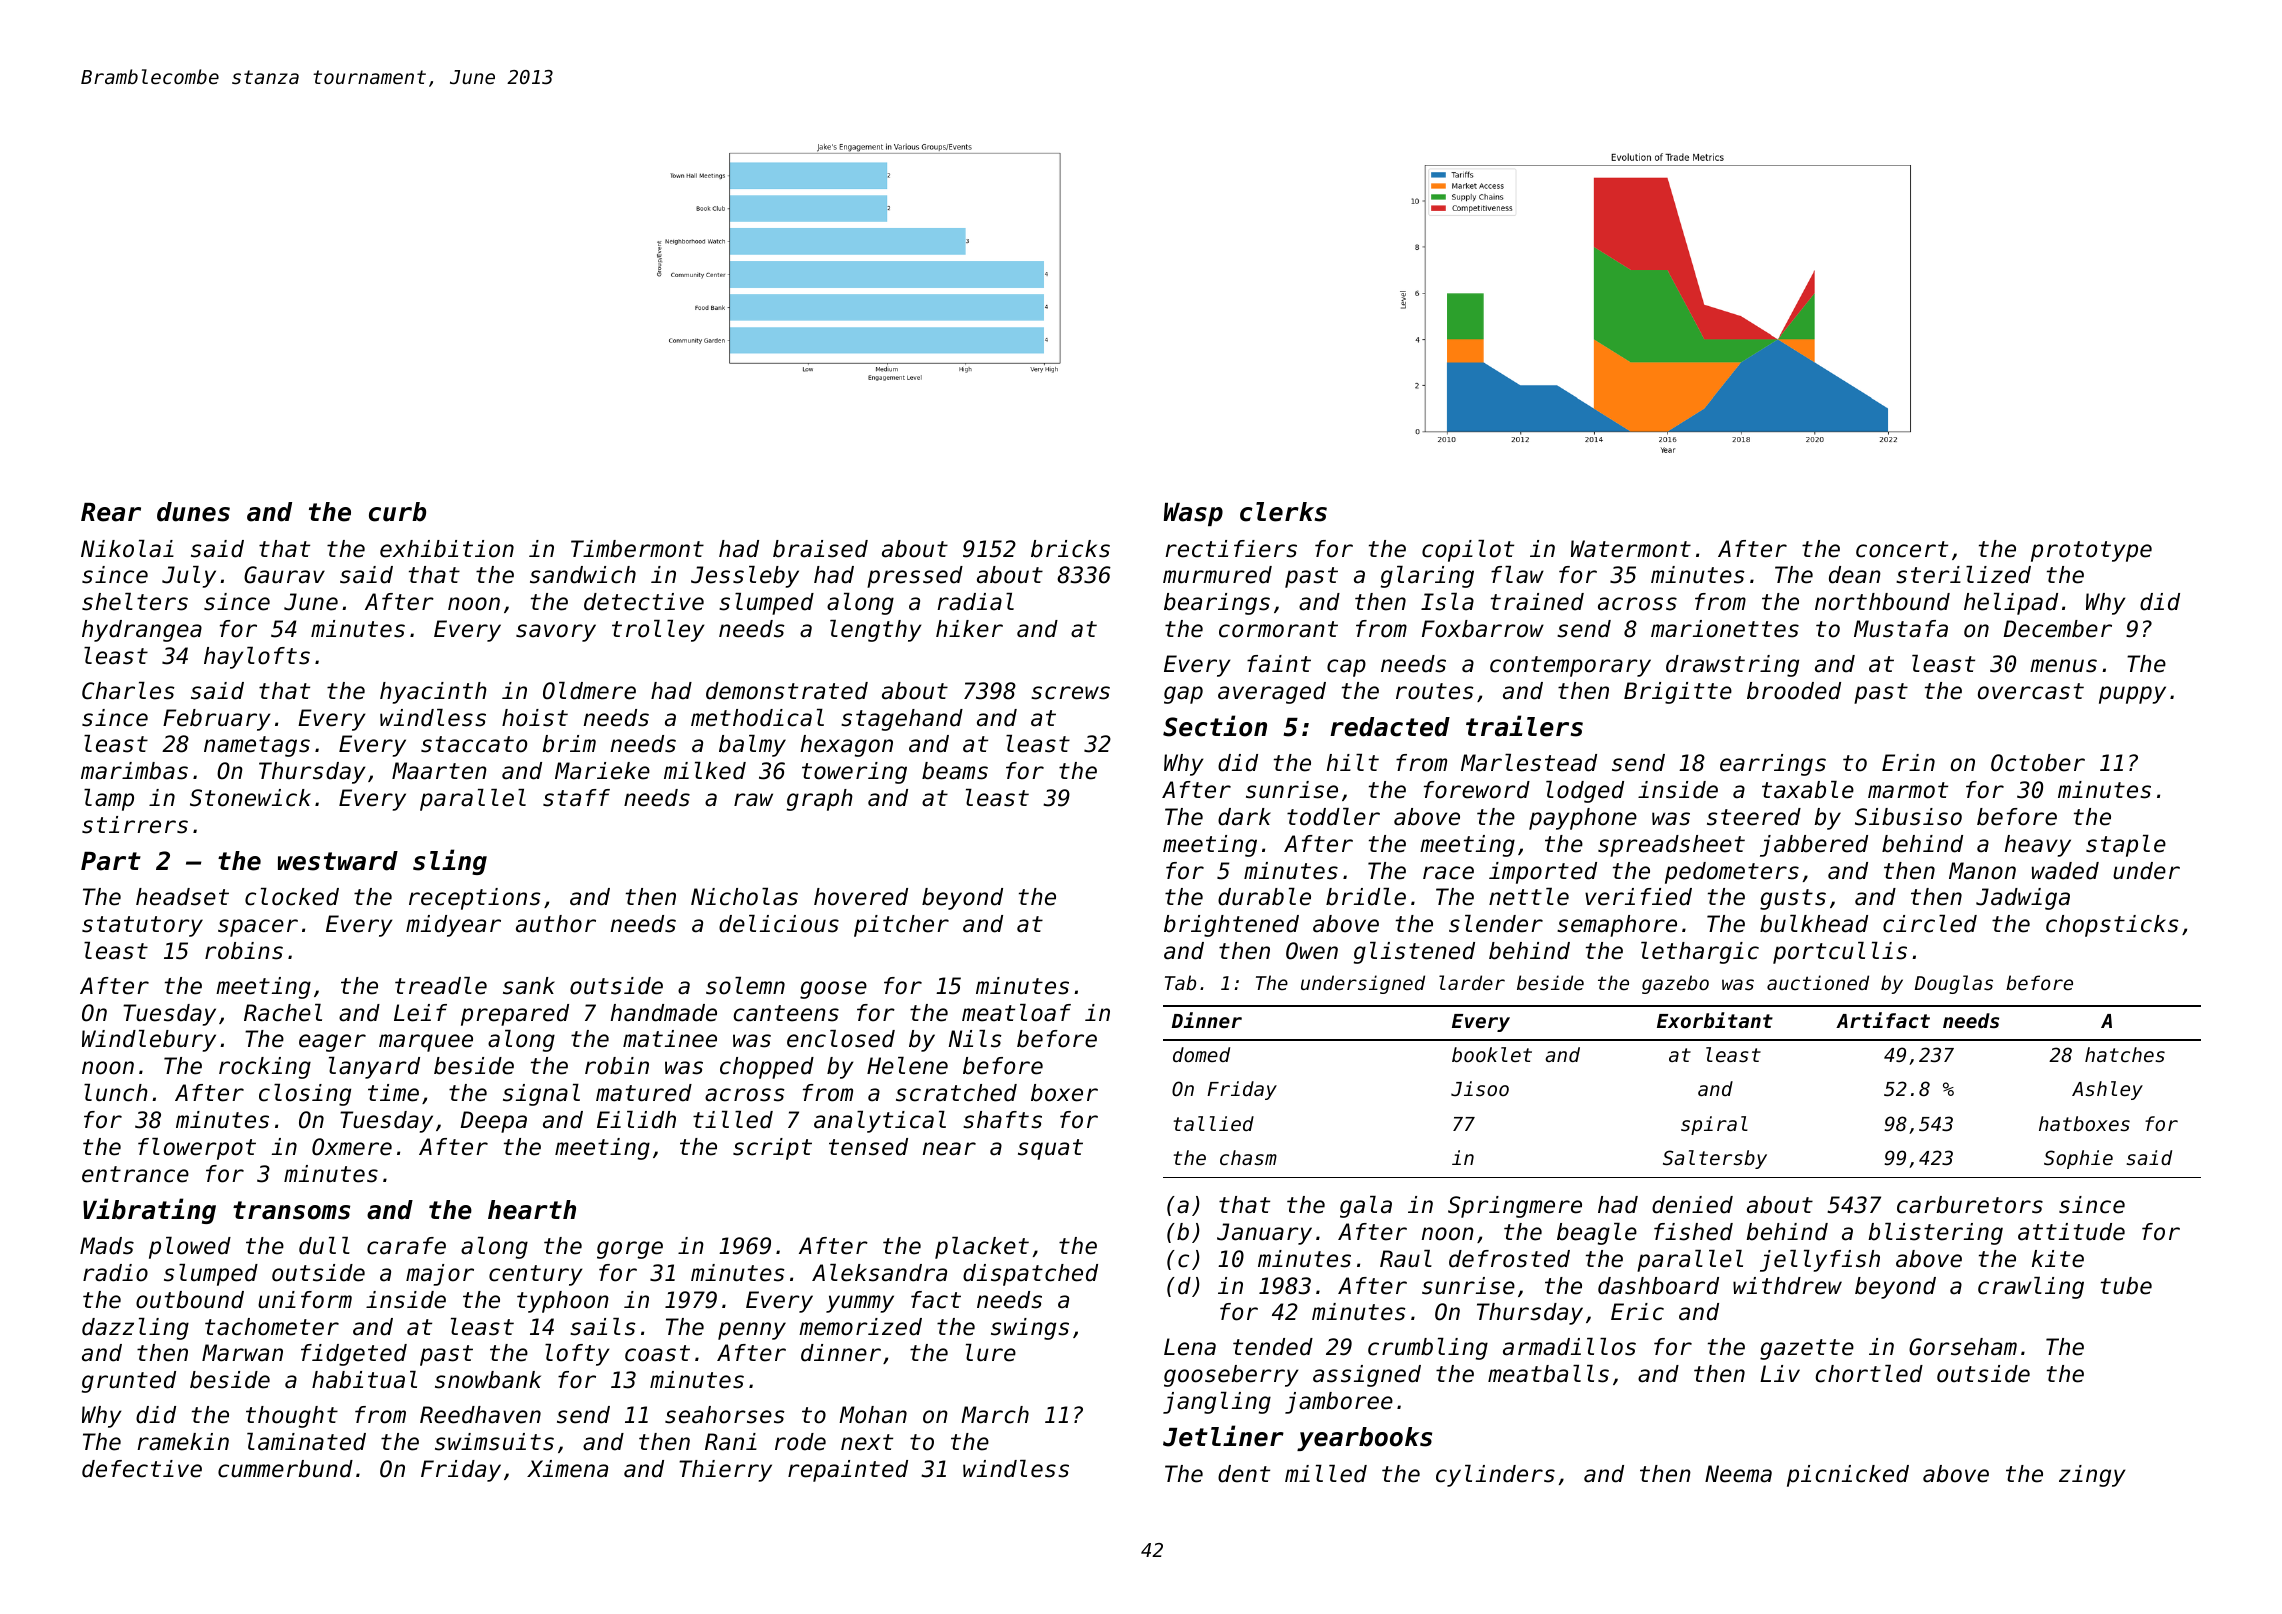 This page has height=1614, width=2282. Describe the element at coordinates (2107, 1090) in the page. I see `Ashley` at that location.
